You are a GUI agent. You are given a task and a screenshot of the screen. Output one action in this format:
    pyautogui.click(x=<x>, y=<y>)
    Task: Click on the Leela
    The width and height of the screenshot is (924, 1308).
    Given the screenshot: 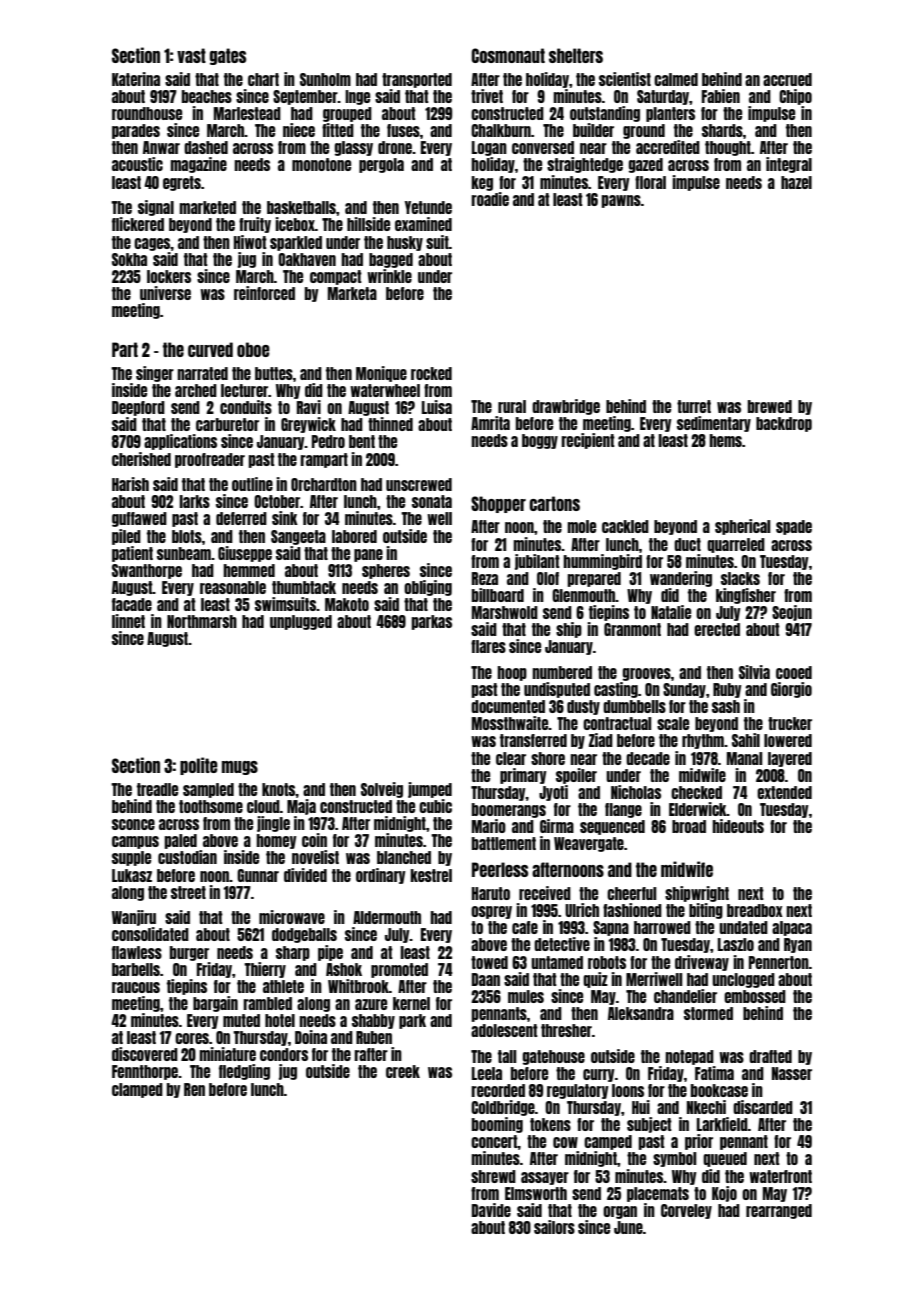 What is the action you would take?
    pyautogui.click(x=487, y=1073)
